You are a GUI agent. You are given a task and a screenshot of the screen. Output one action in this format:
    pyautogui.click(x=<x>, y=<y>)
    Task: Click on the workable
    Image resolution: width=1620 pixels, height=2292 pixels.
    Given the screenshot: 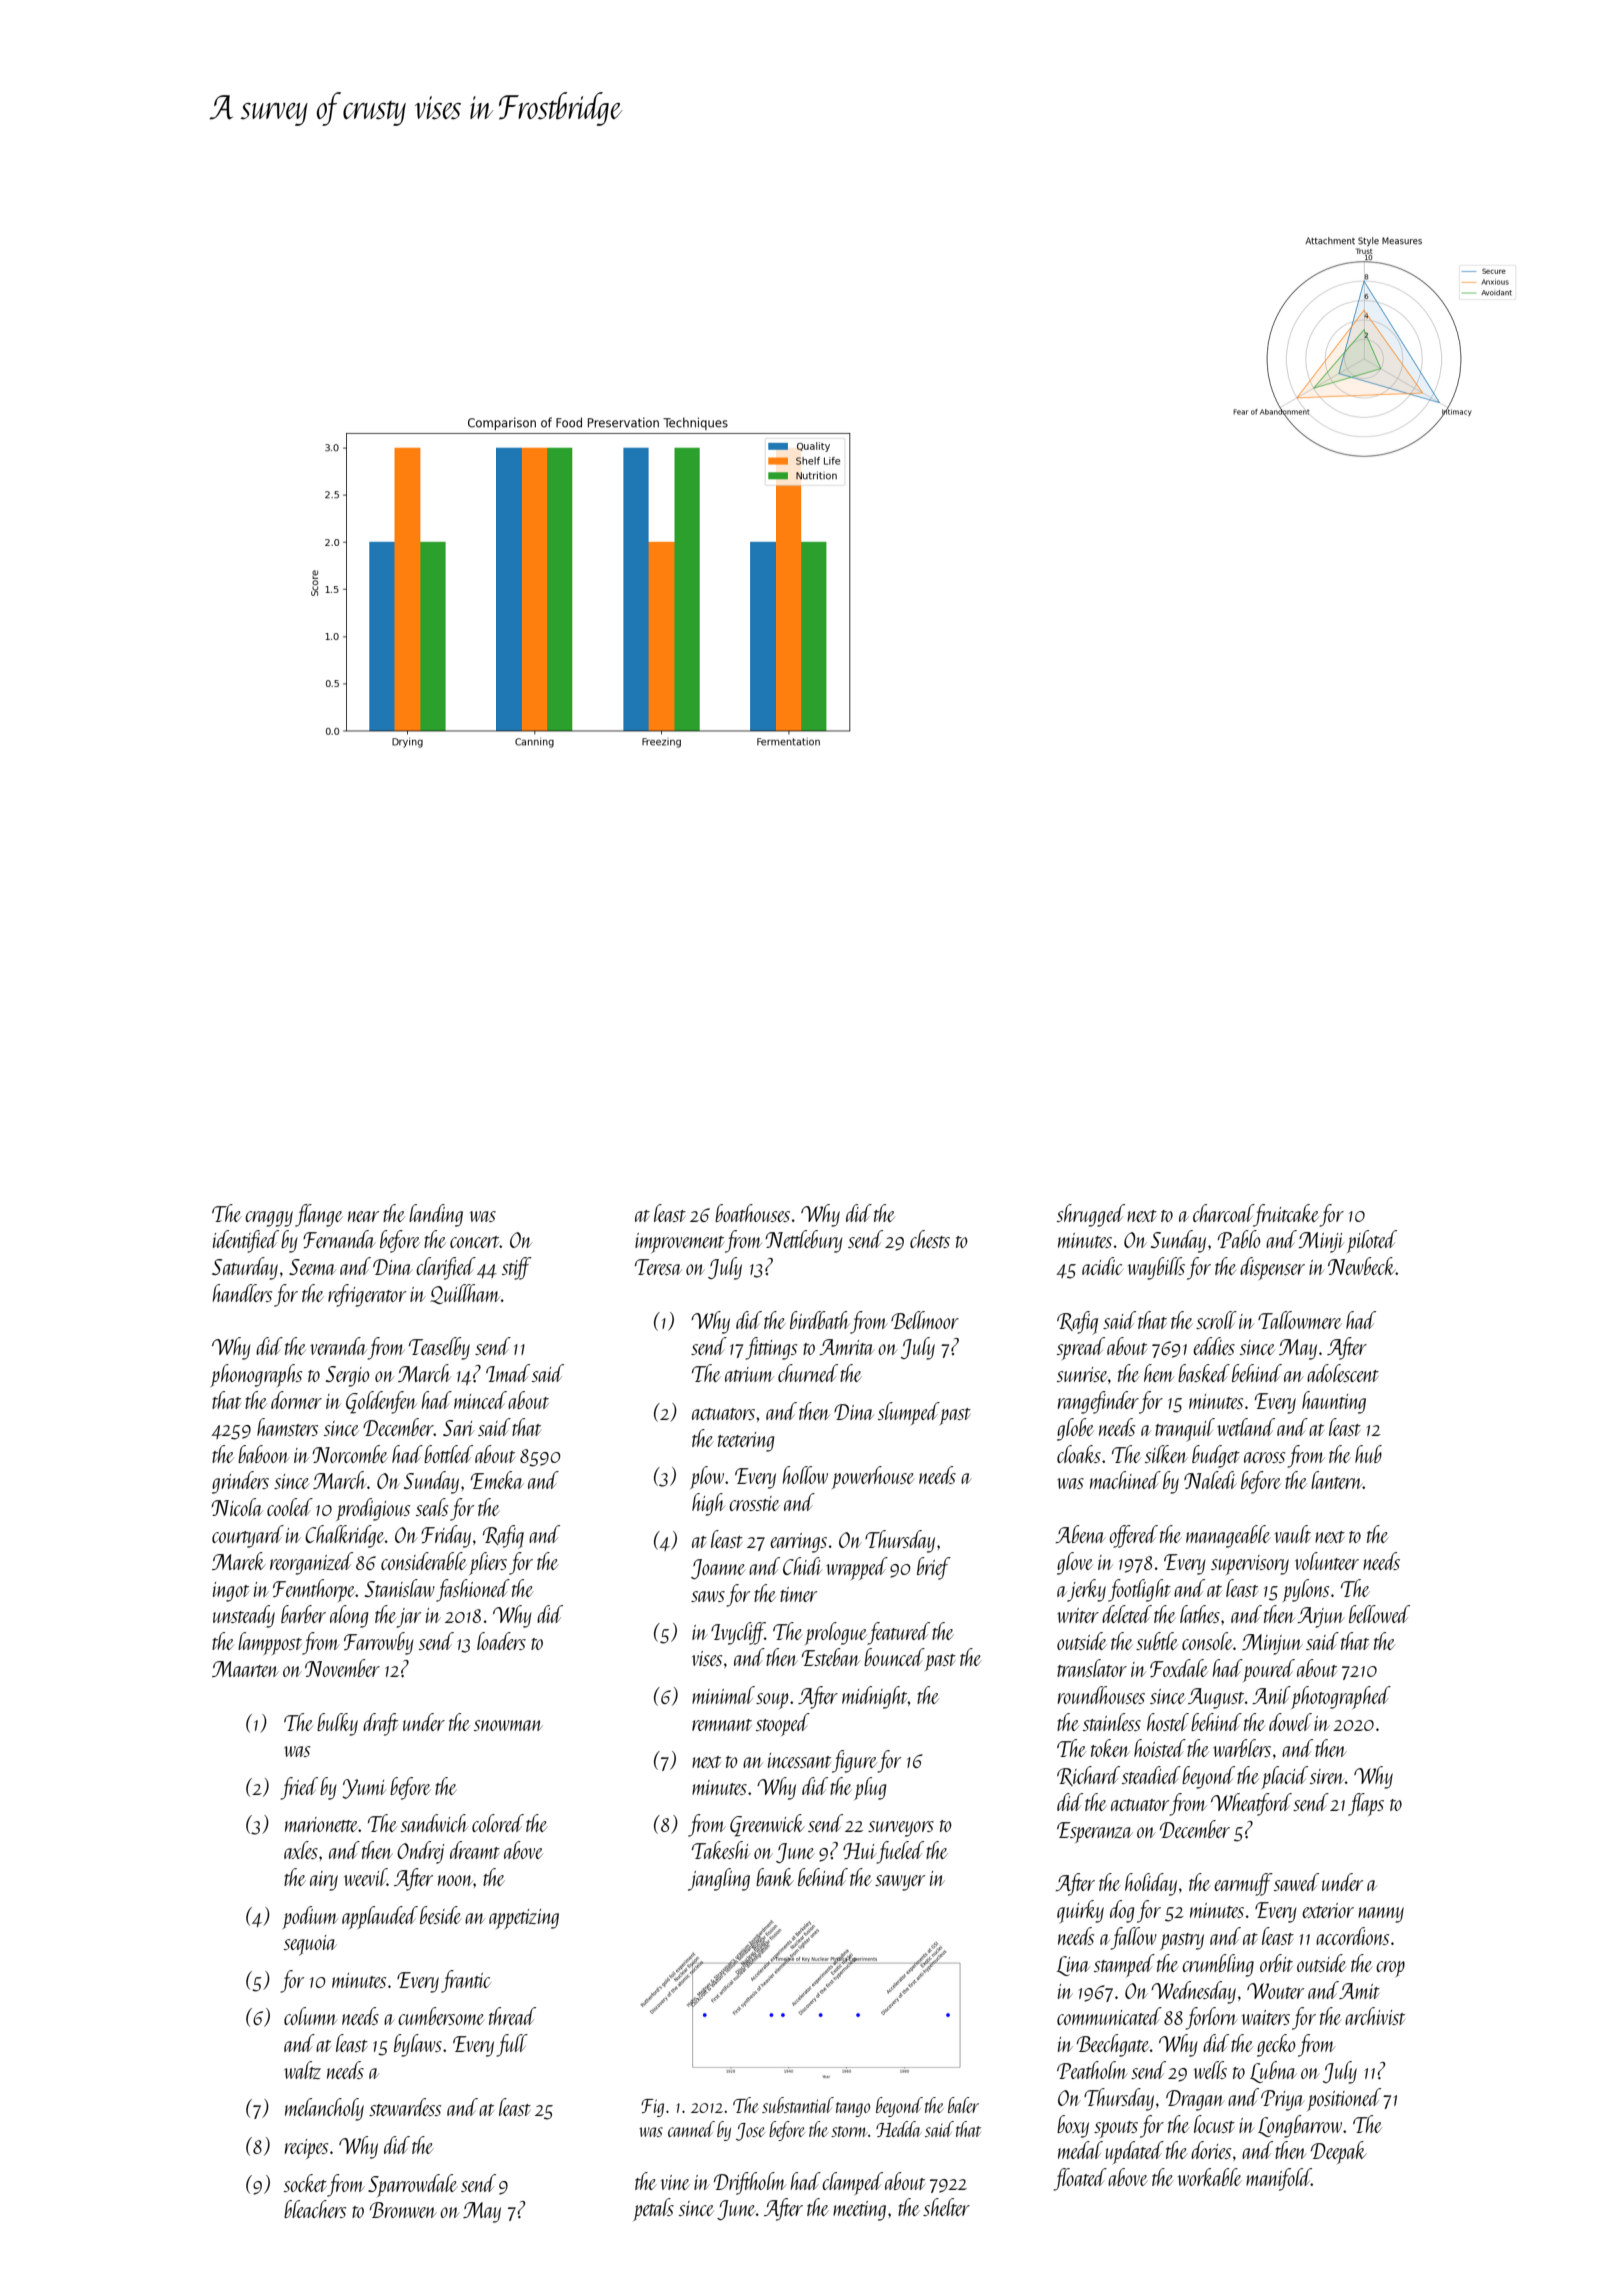 What is the action you would take?
    pyautogui.click(x=1210, y=2177)
